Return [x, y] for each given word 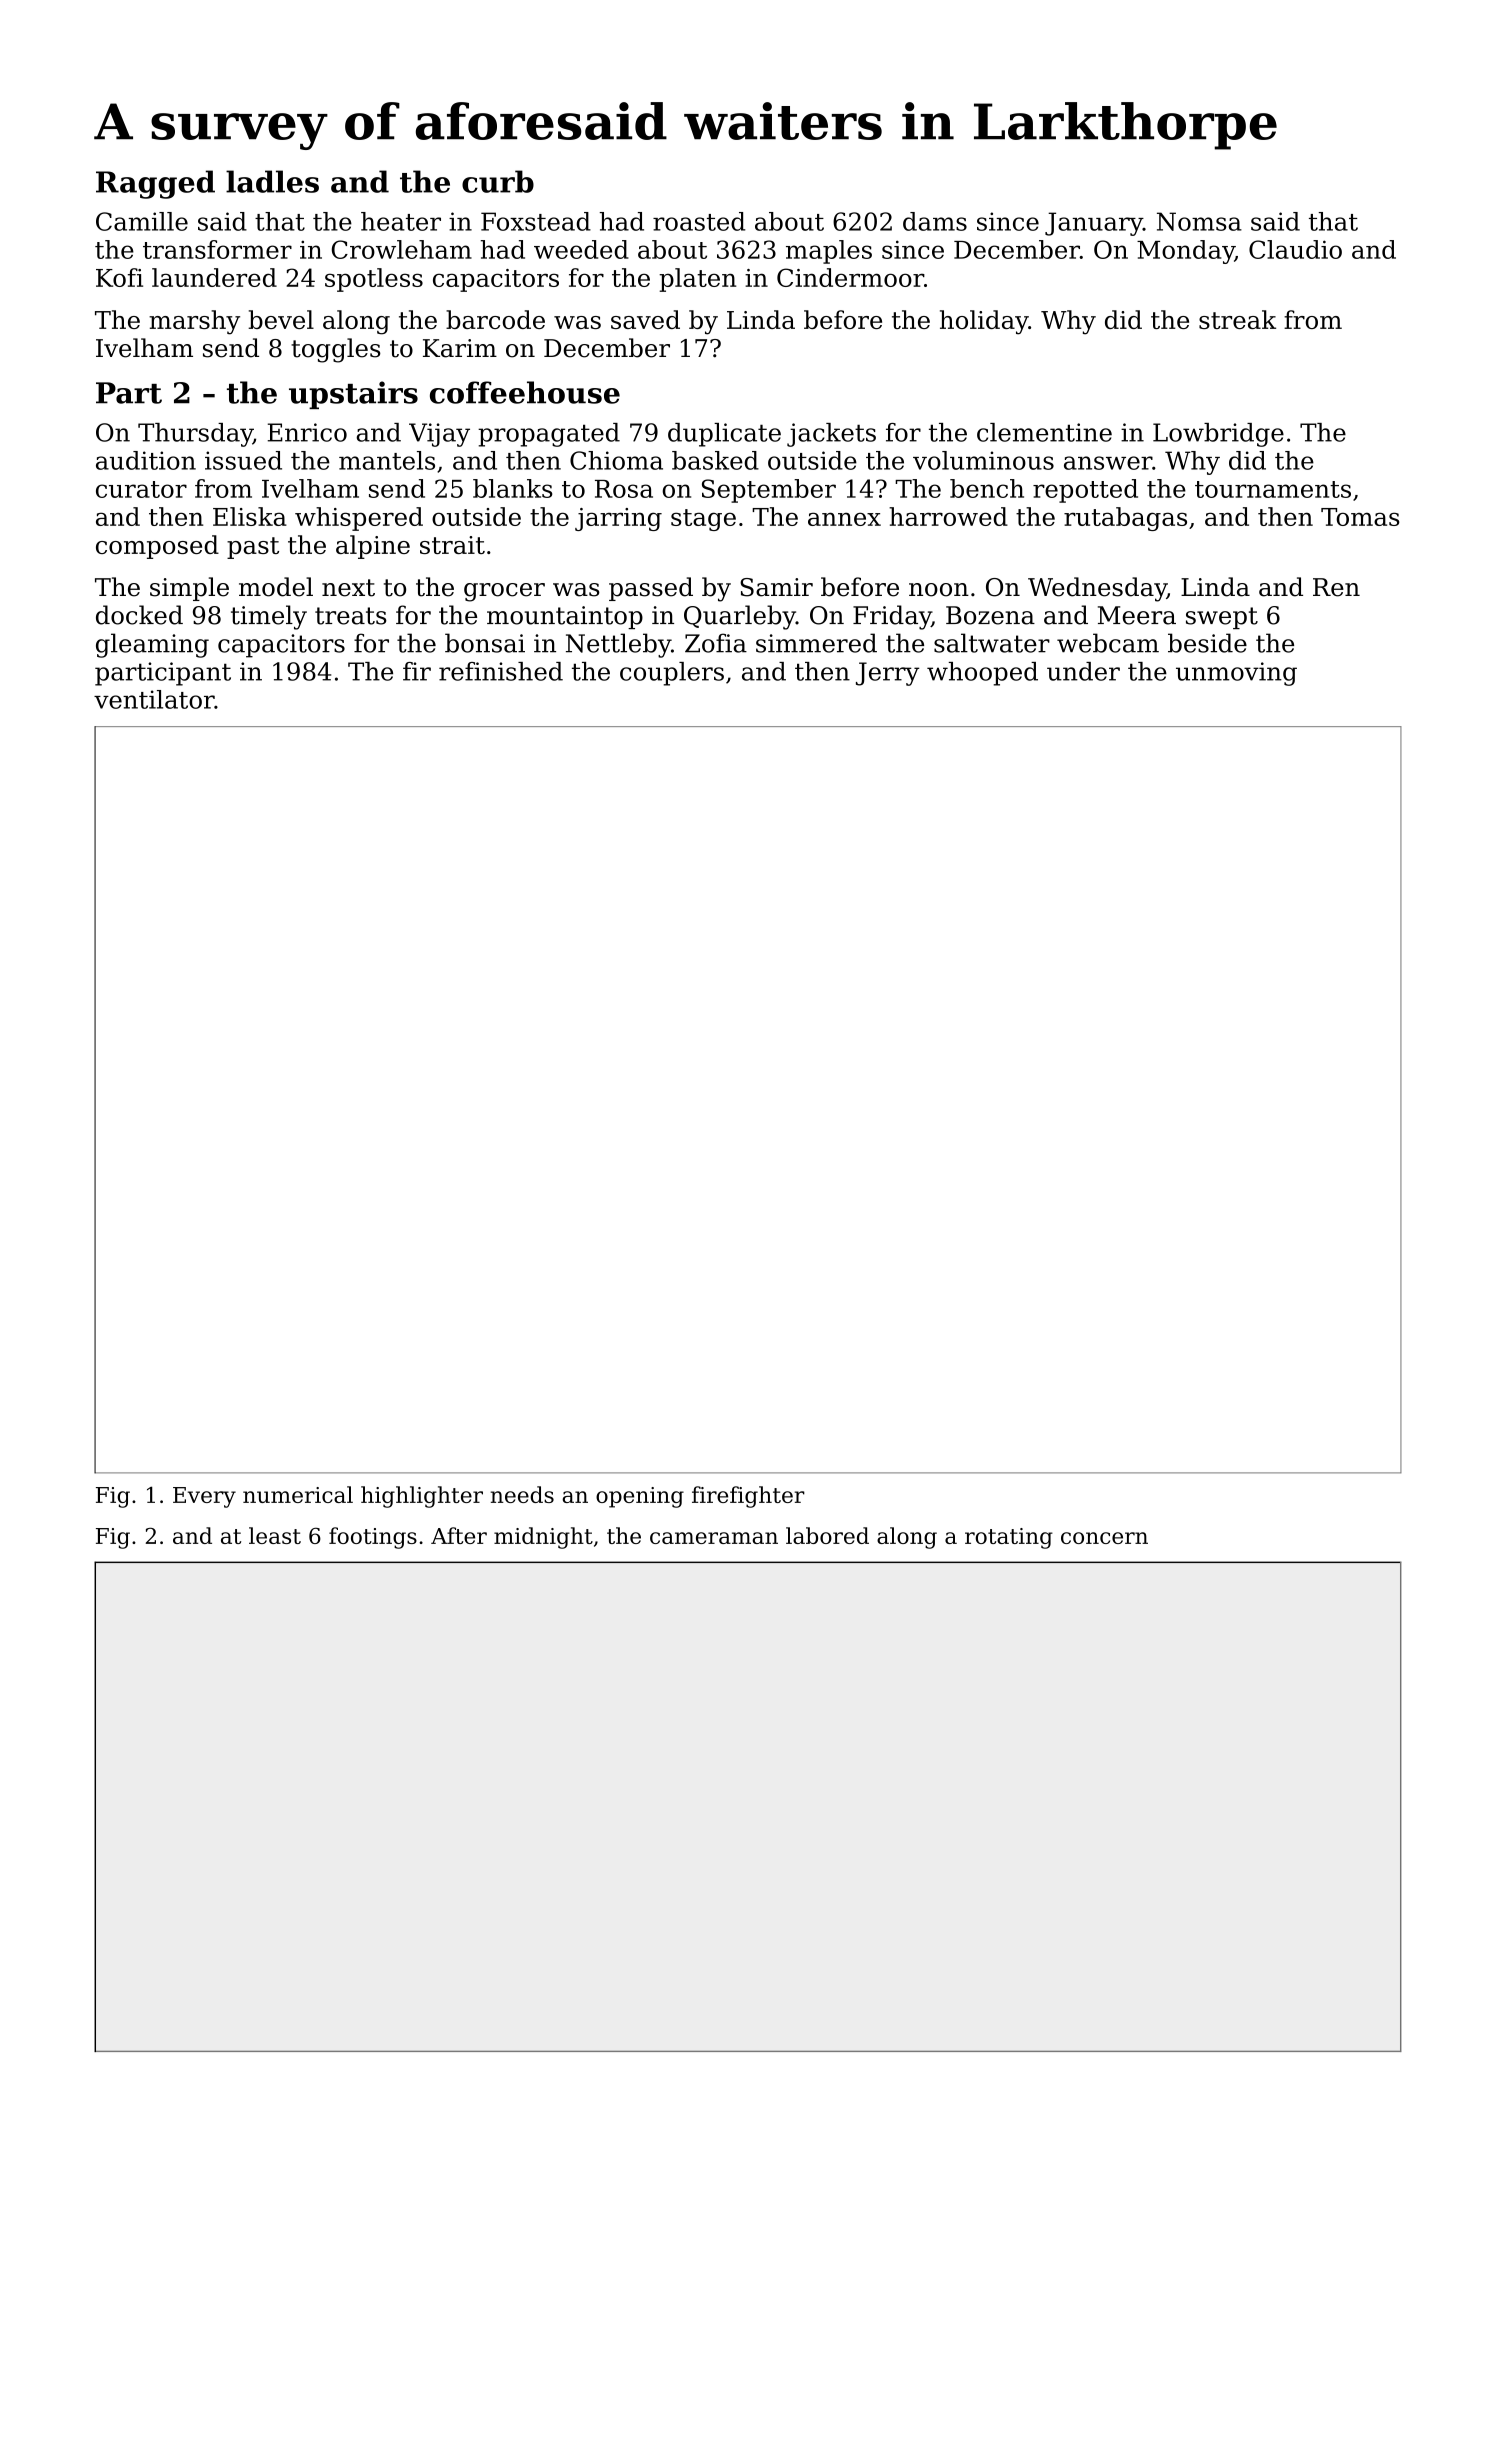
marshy [194, 322]
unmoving [1236, 674]
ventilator [154, 699]
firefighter [748, 1497]
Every [204, 1497]
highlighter [422, 1497]
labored [827, 1535]
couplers [672, 674]
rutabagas [1125, 519]
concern [1104, 1538]
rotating [1009, 1538]
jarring [618, 519]
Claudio [1295, 249]
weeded [581, 249]
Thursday [195, 435]
